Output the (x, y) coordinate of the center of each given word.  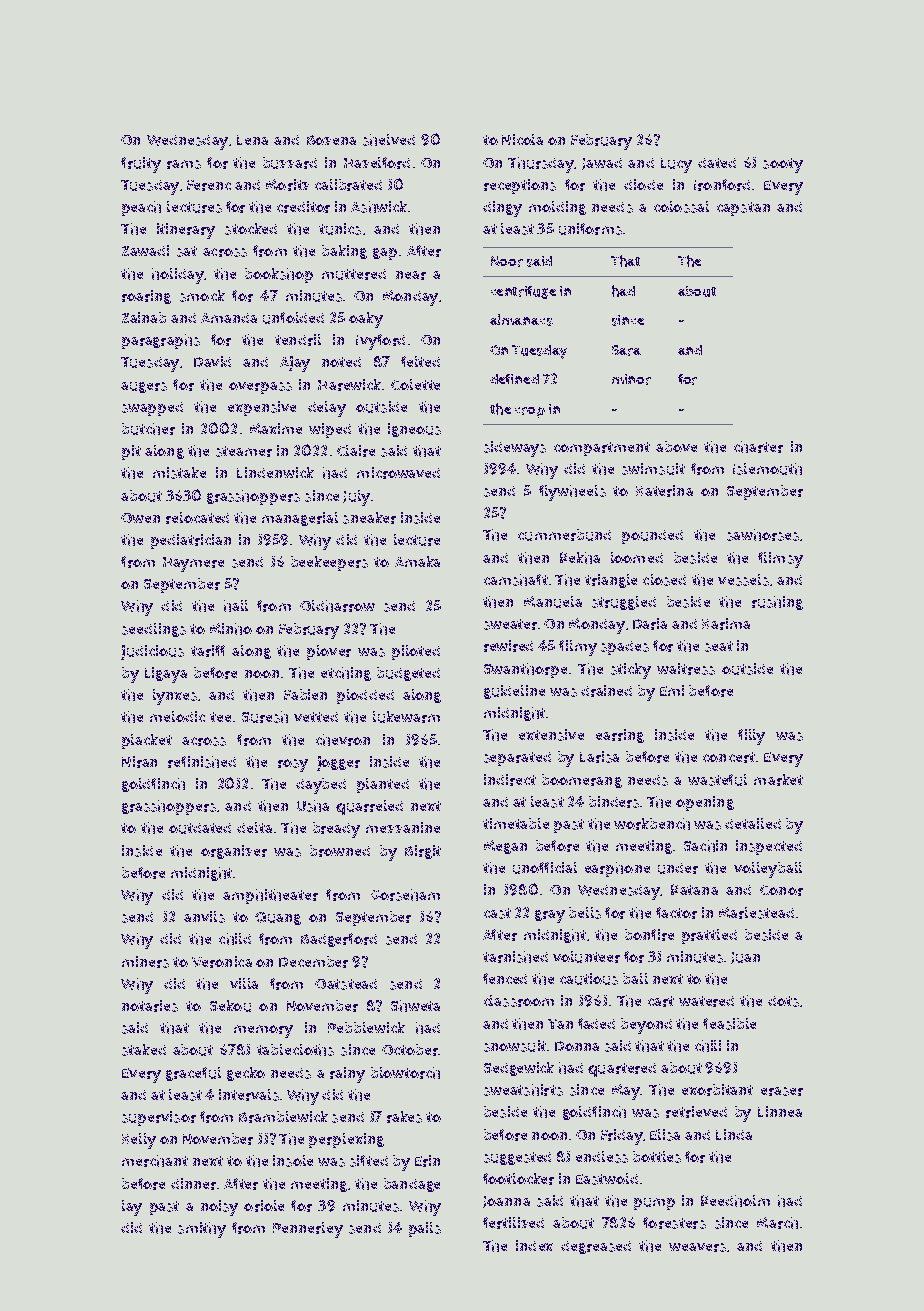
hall (236, 606)
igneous (414, 430)
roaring (146, 297)
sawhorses (763, 535)
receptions (520, 186)
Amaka (417, 561)
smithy (202, 1230)
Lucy (676, 165)
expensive (262, 408)
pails (425, 1229)
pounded (652, 537)
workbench (652, 824)
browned (340, 851)
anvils (204, 917)
